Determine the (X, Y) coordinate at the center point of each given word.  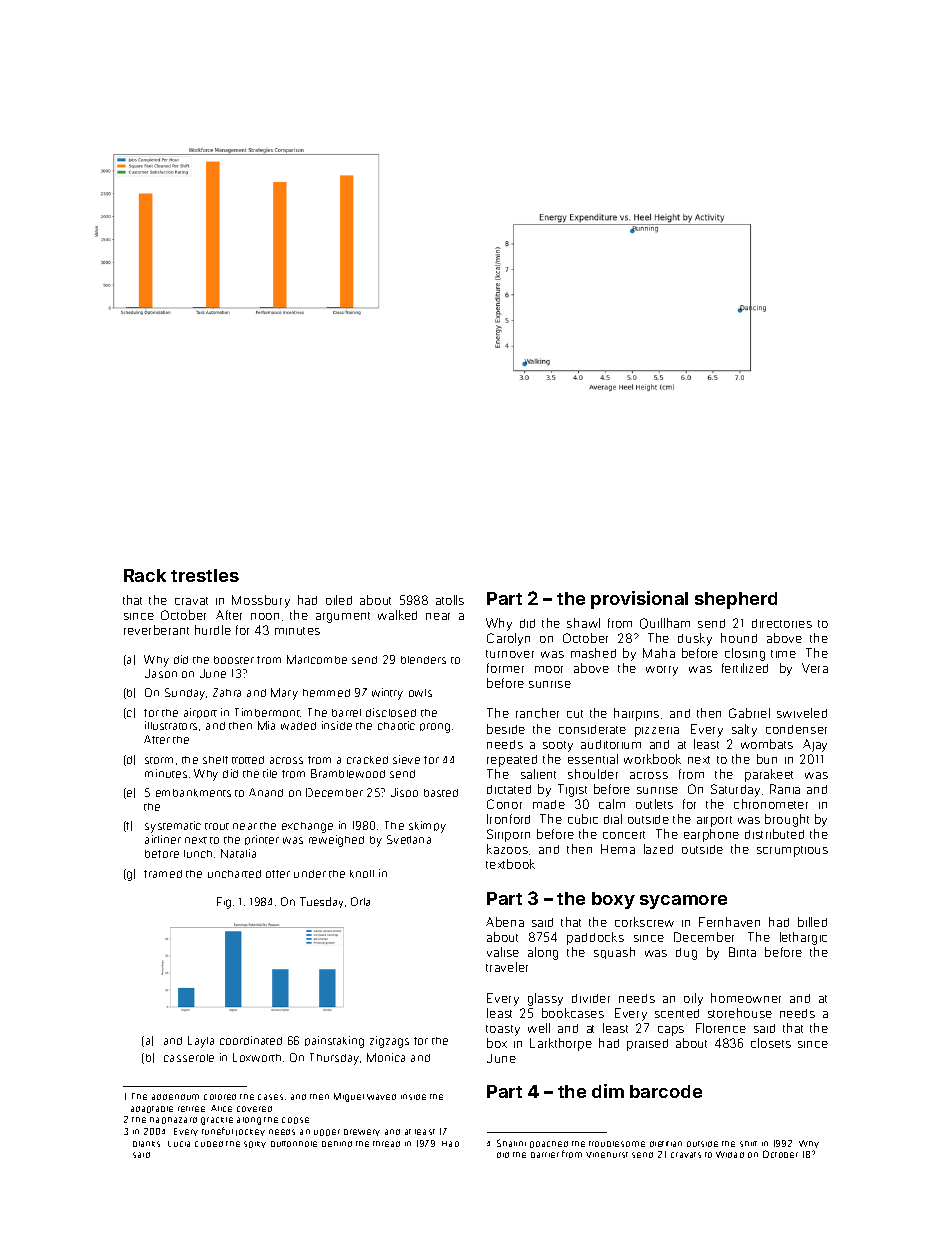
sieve (406, 759)
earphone (711, 835)
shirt (748, 1144)
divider (591, 998)
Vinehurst (607, 1155)
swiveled (802, 713)
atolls (450, 600)
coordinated (251, 1040)
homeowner (746, 998)
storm (159, 760)
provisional (639, 600)
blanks (146, 1144)
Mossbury (261, 601)
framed (163, 874)
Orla (360, 901)
